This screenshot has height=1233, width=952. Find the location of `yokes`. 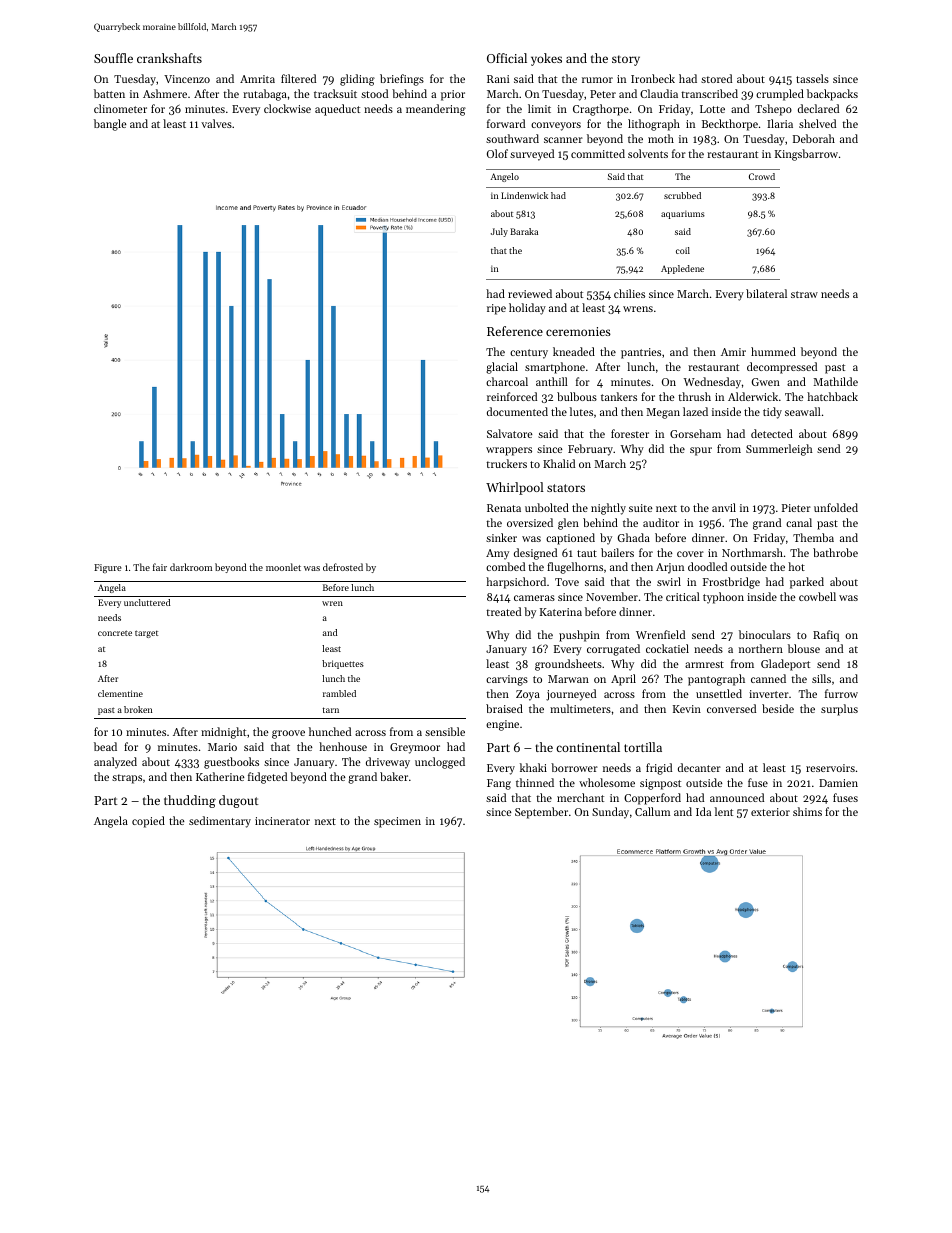

yokes is located at coordinates (546, 59).
